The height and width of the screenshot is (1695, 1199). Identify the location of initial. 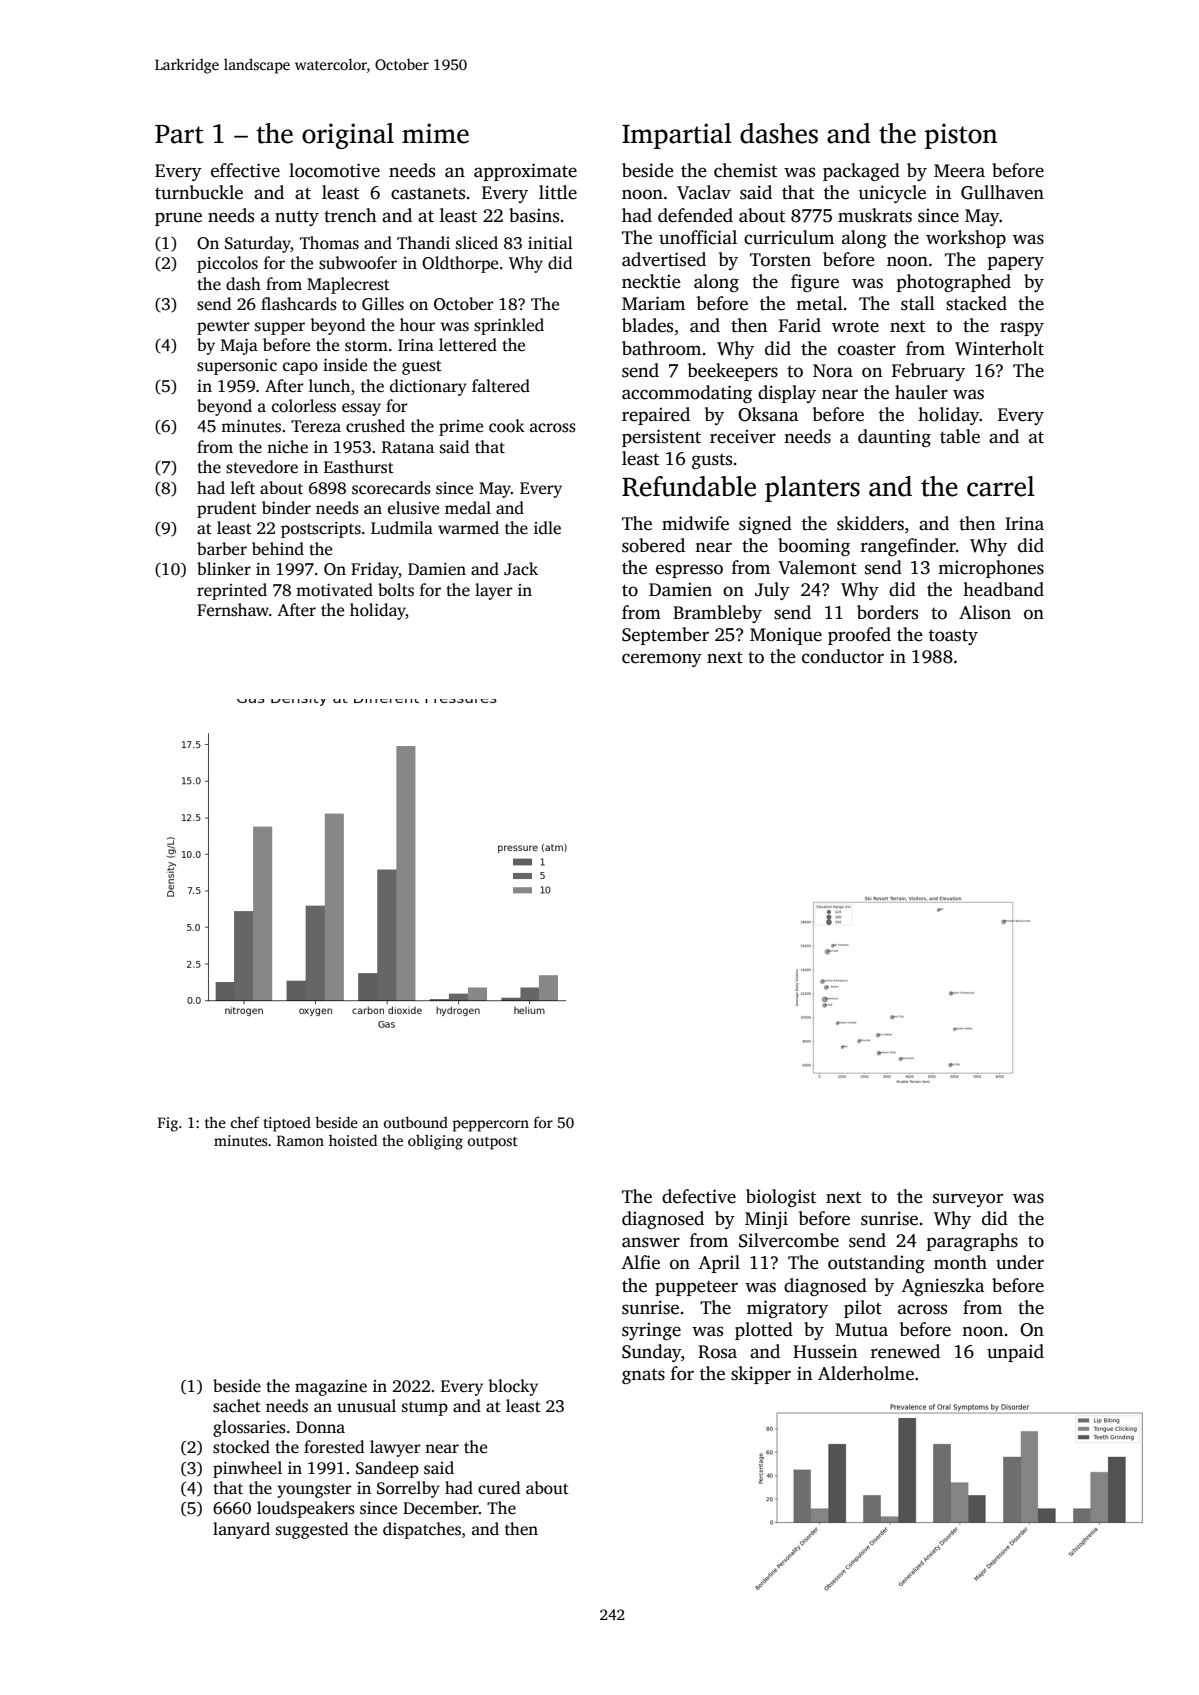
(550, 242).
